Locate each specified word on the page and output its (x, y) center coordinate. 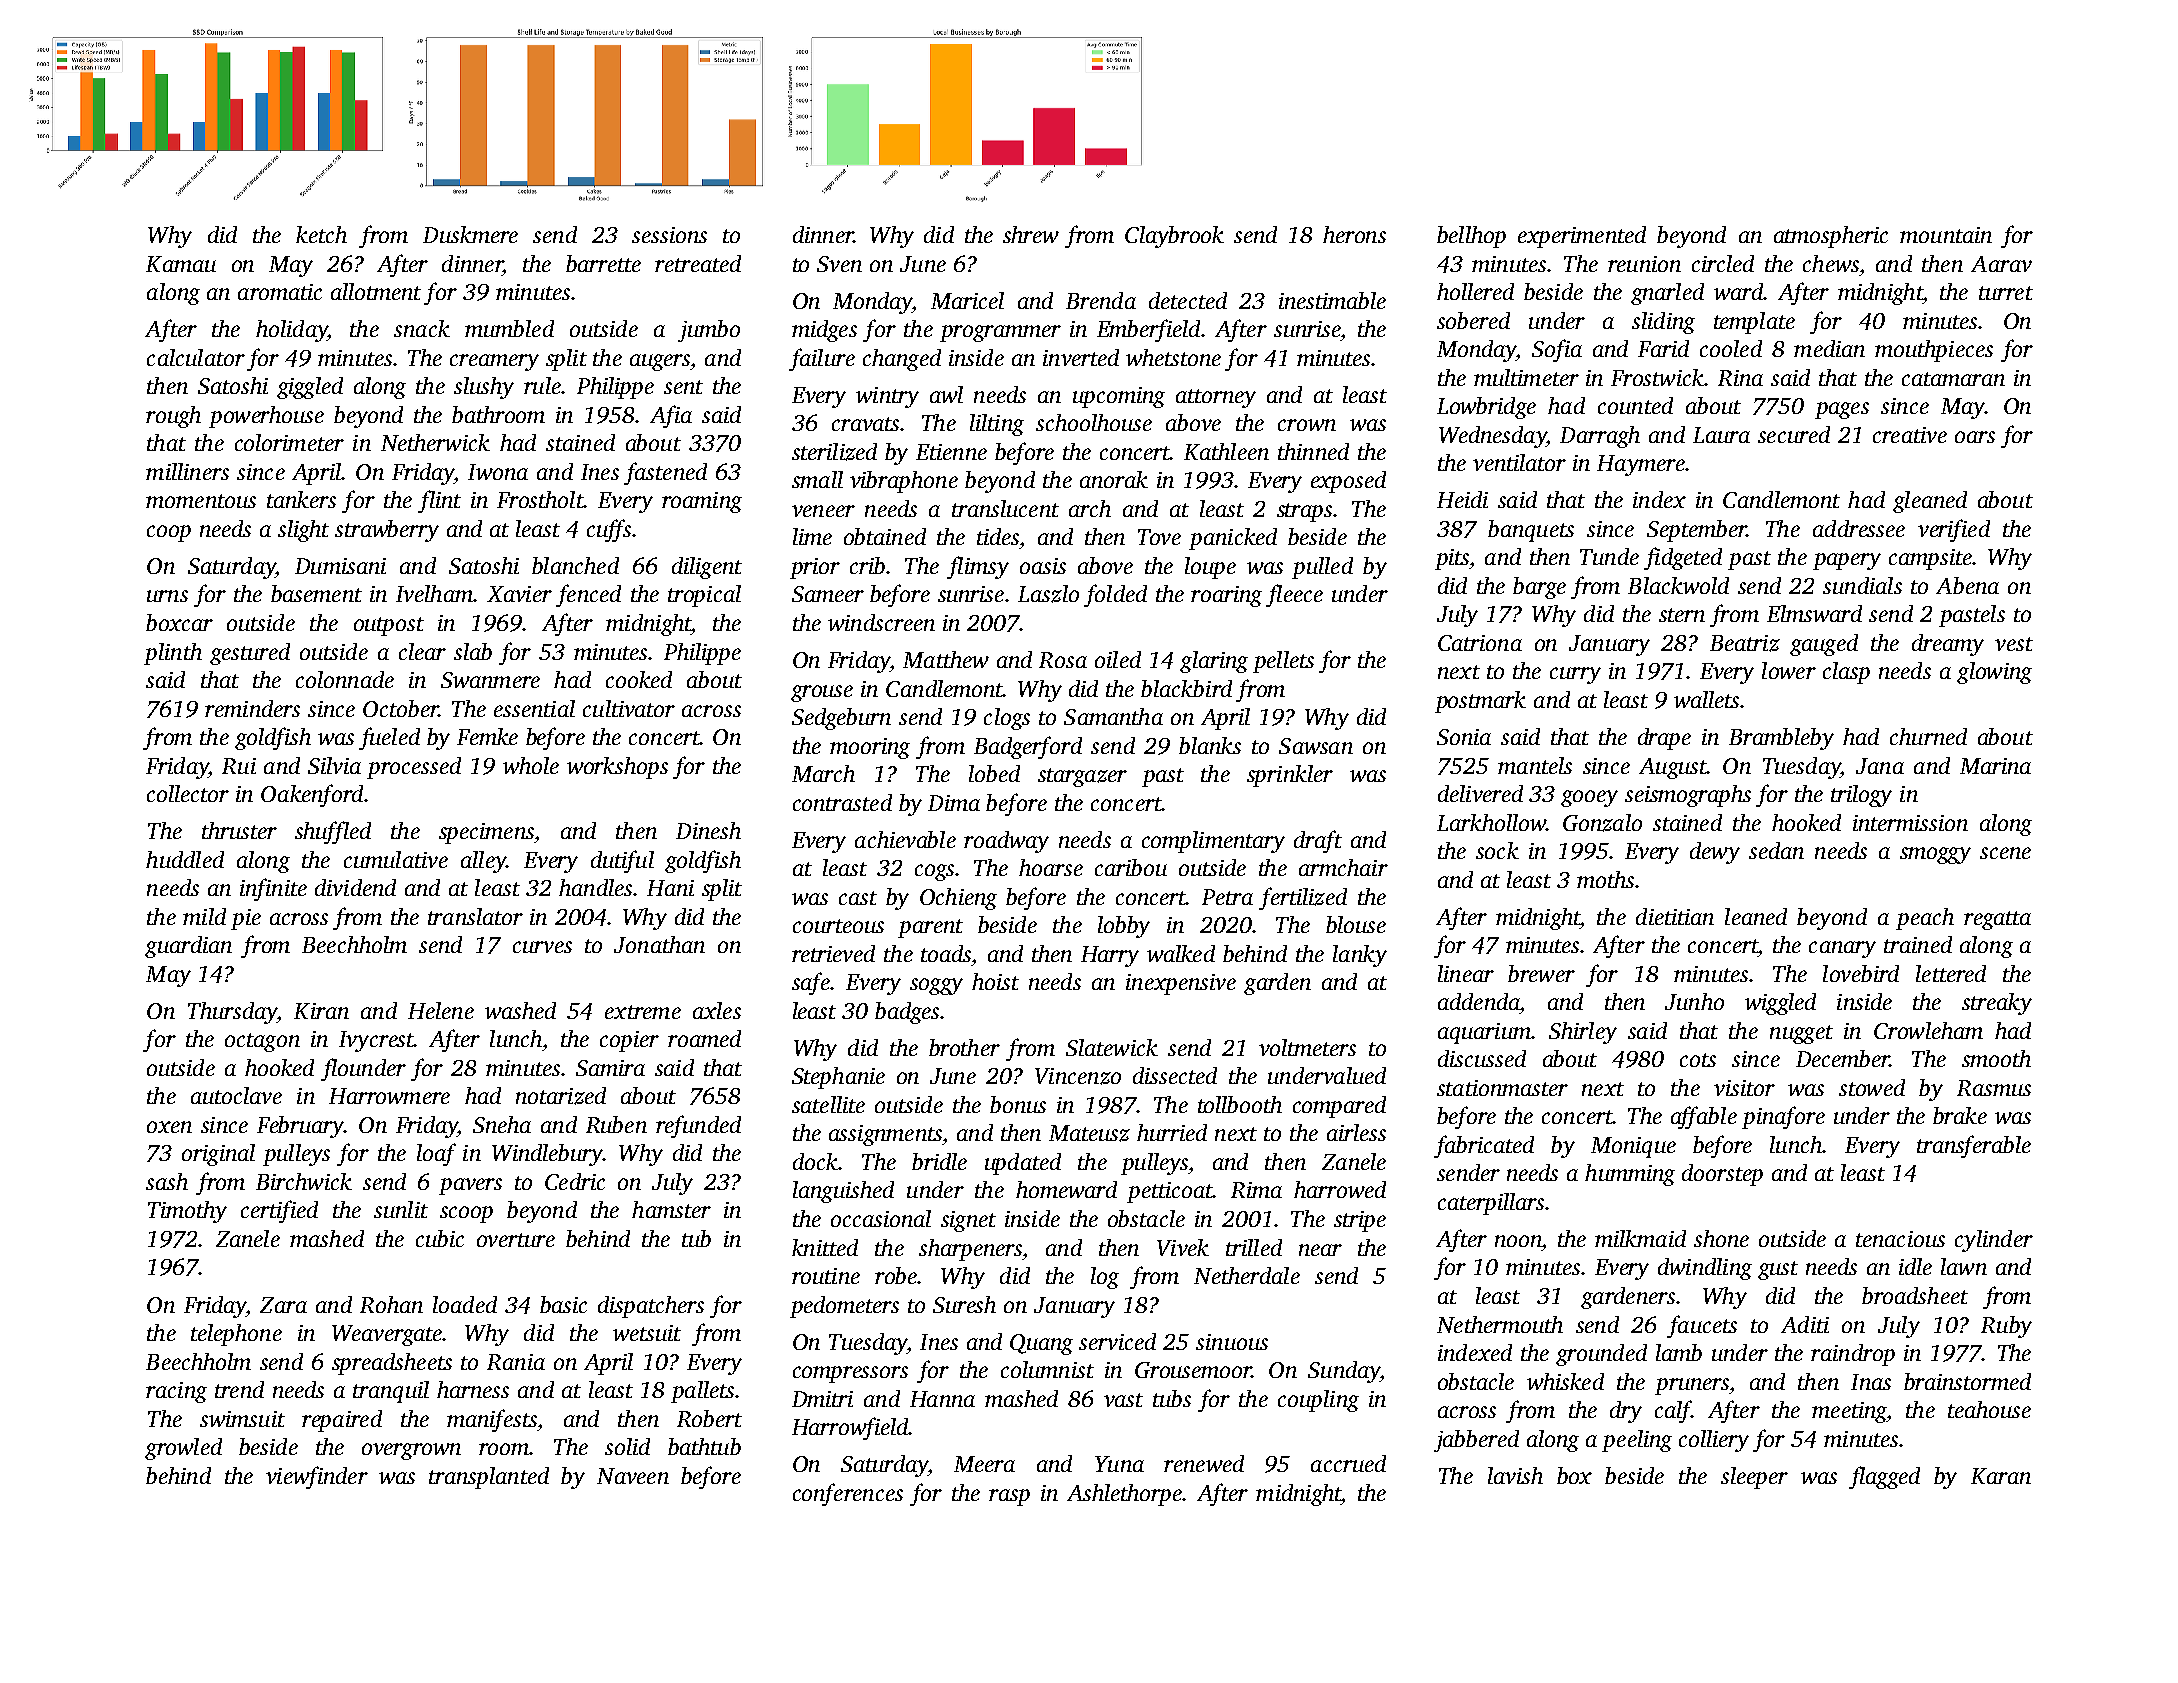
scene (2005, 853)
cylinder (1994, 1241)
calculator (196, 357)
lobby (1124, 927)
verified (1954, 530)
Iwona (498, 472)
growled (183, 1449)
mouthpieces (1934, 351)
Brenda (1101, 300)
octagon (262, 1042)
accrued (1348, 1463)
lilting (997, 425)
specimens (486, 833)
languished (843, 1192)
